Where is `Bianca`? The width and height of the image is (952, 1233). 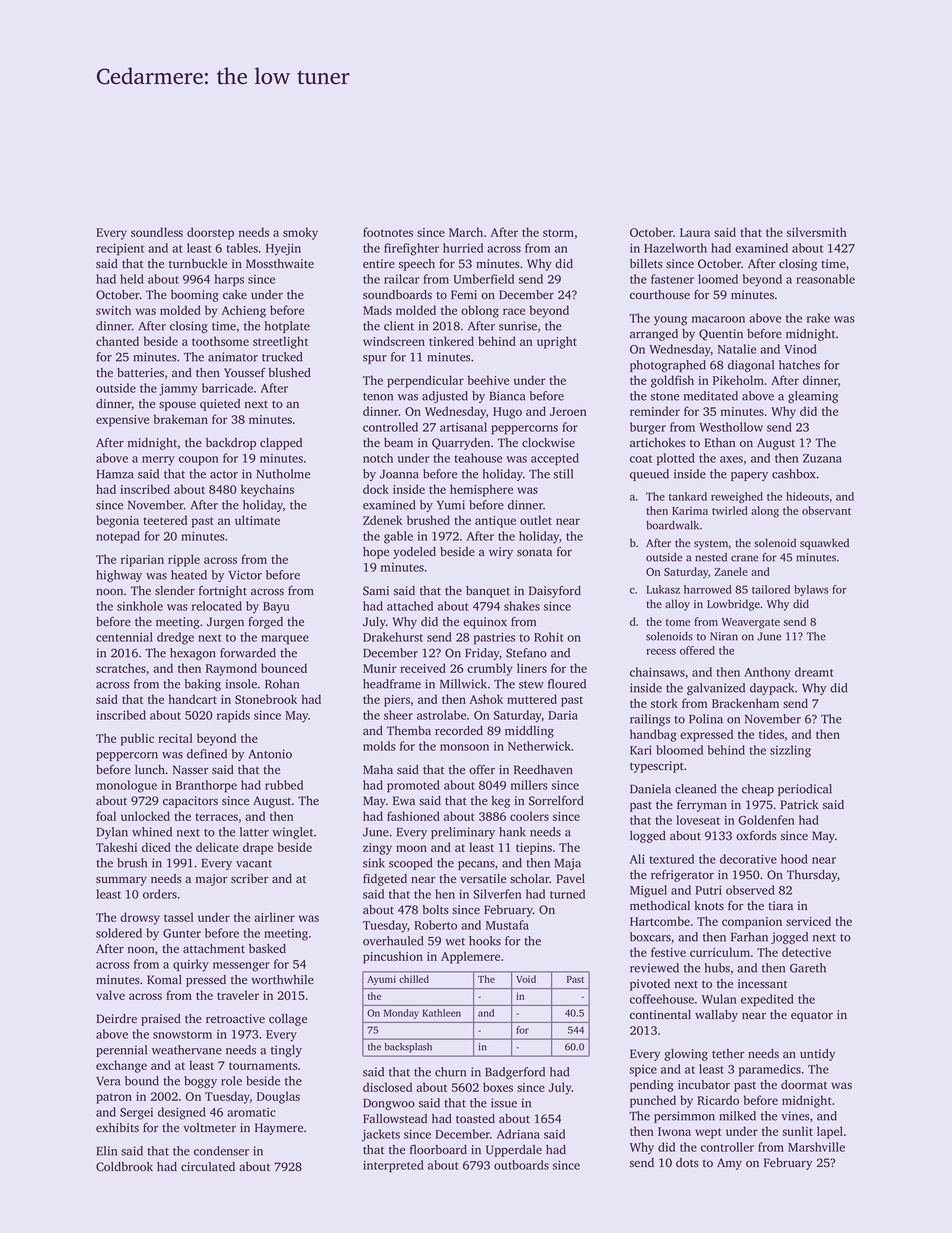
Bianca is located at coordinates (507, 396).
